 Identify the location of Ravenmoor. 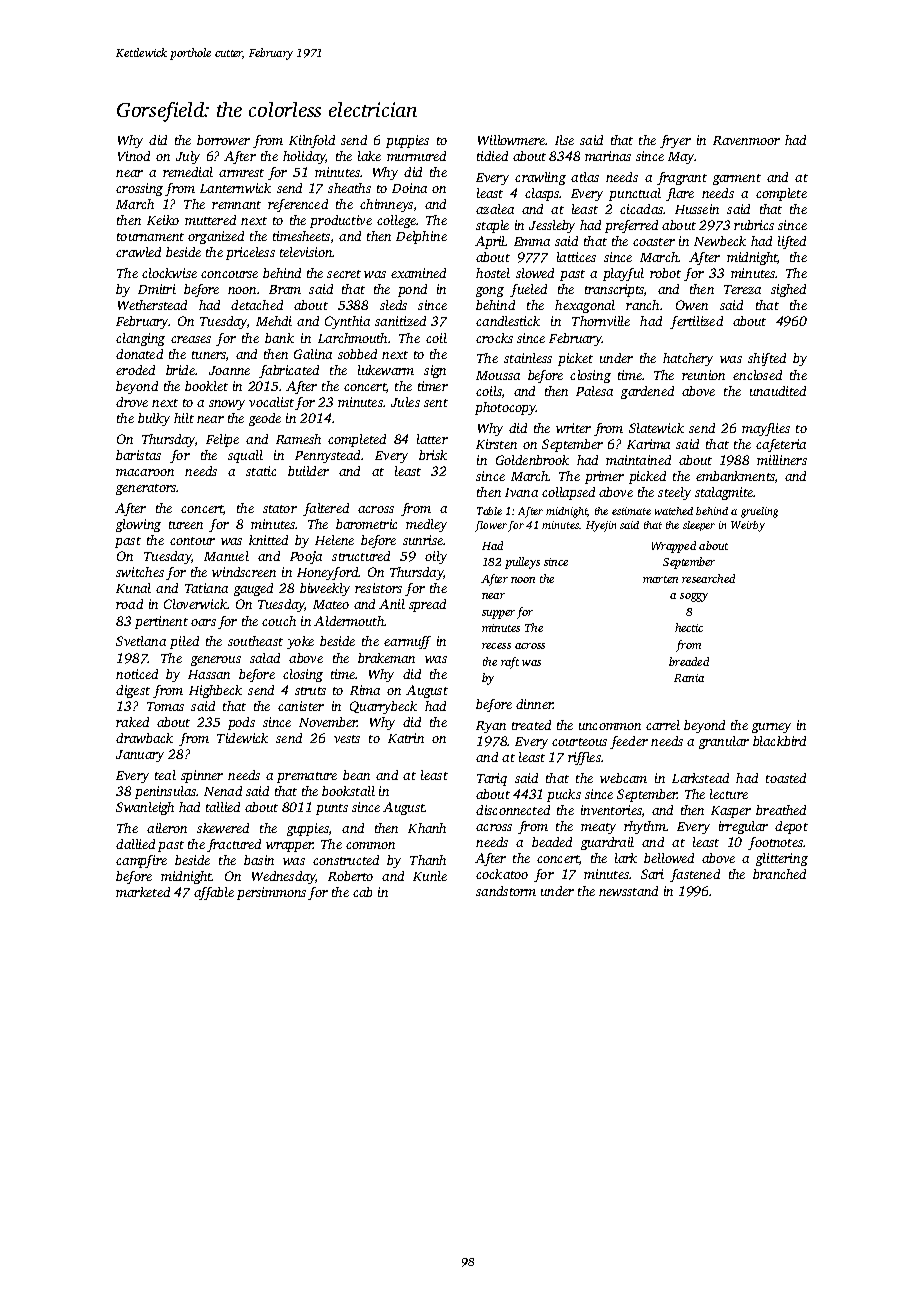
(746, 140).
